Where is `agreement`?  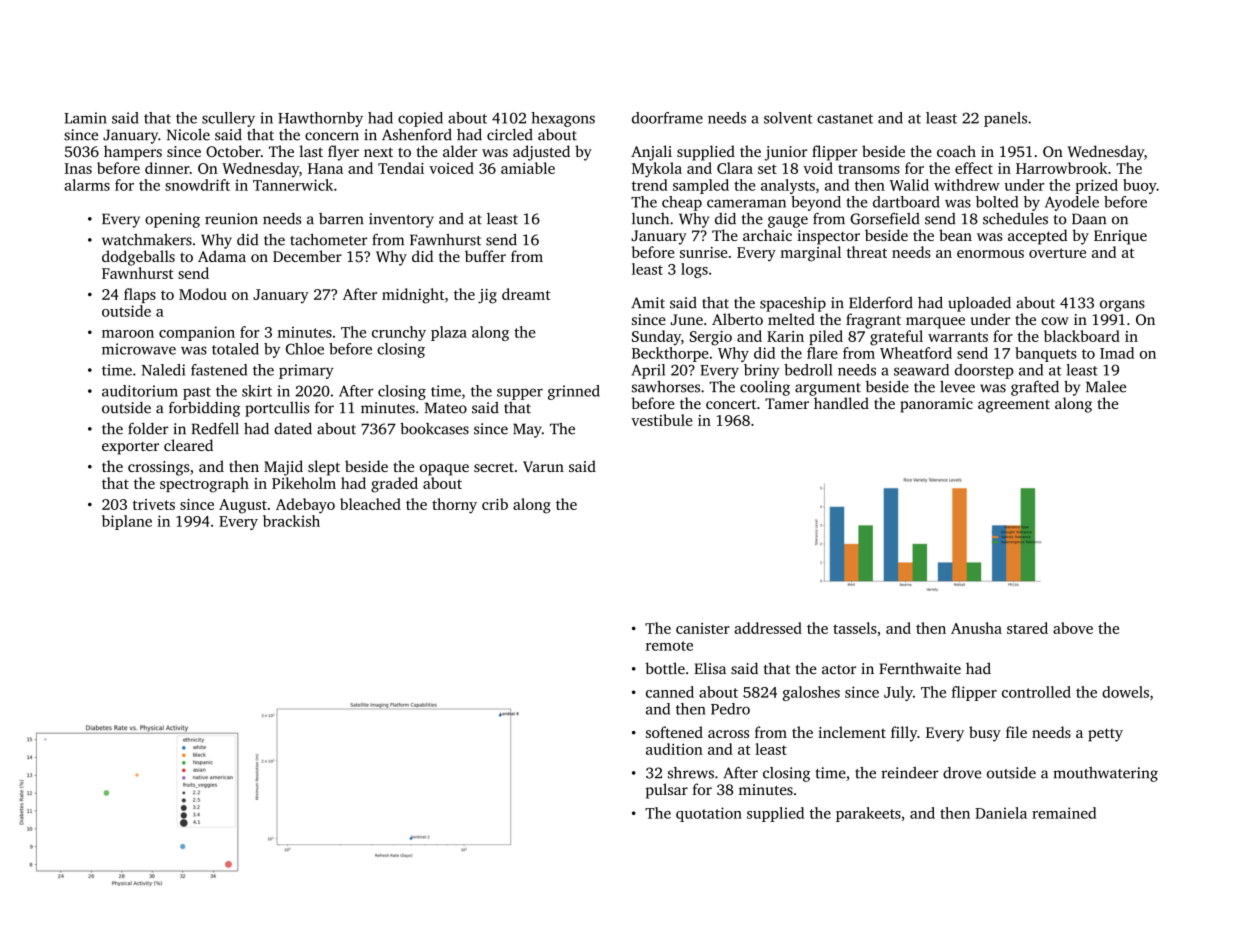 agreement is located at coordinates (1014, 406).
